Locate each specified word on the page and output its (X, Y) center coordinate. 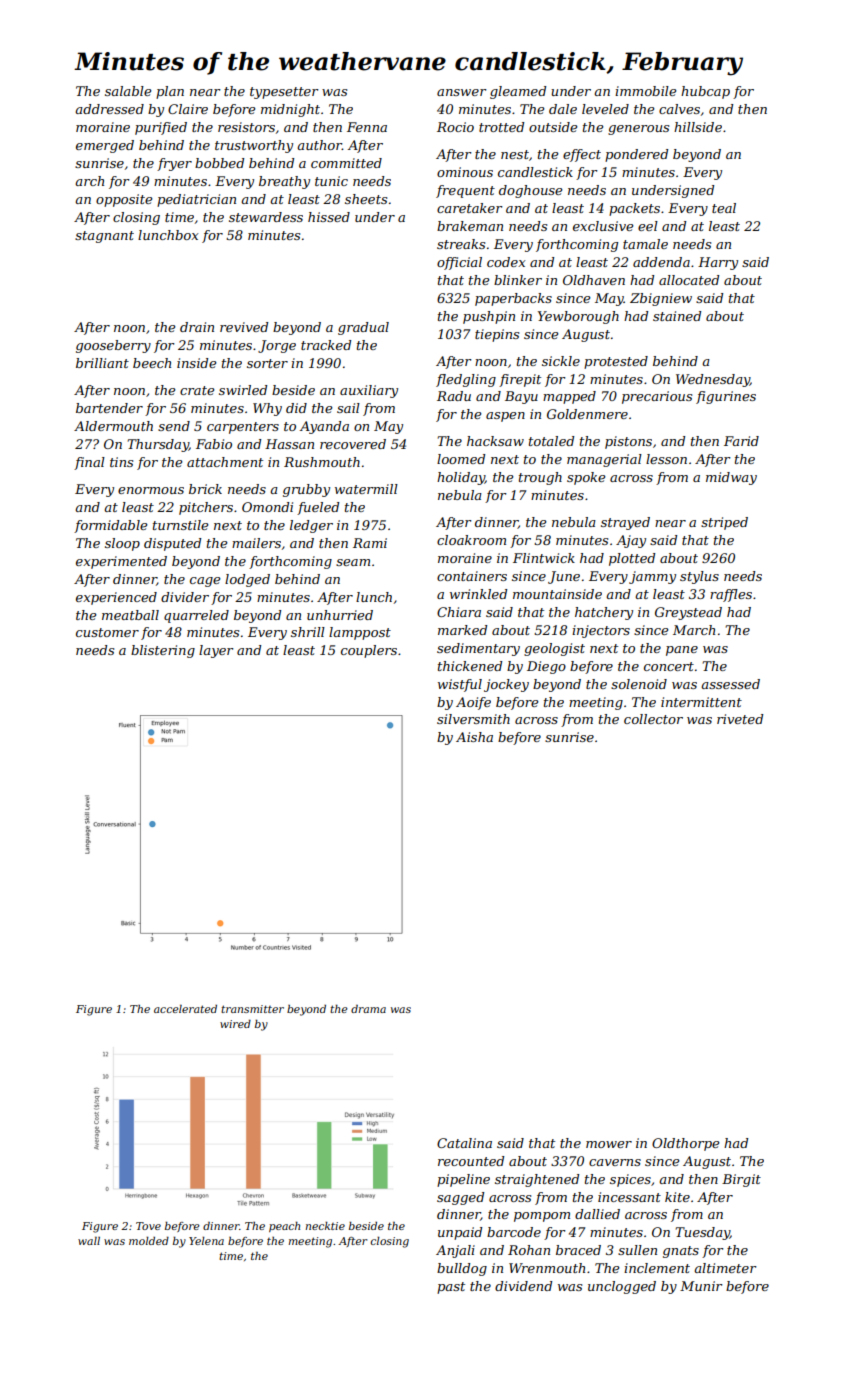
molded (149, 1241)
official (459, 263)
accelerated (185, 1009)
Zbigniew (661, 299)
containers (472, 576)
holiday (461, 478)
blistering (163, 651)
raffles (731, 595)
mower (609, 1144)
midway (731, 478)
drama (368, 1009)
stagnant (104, 237)
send (174, 426)
